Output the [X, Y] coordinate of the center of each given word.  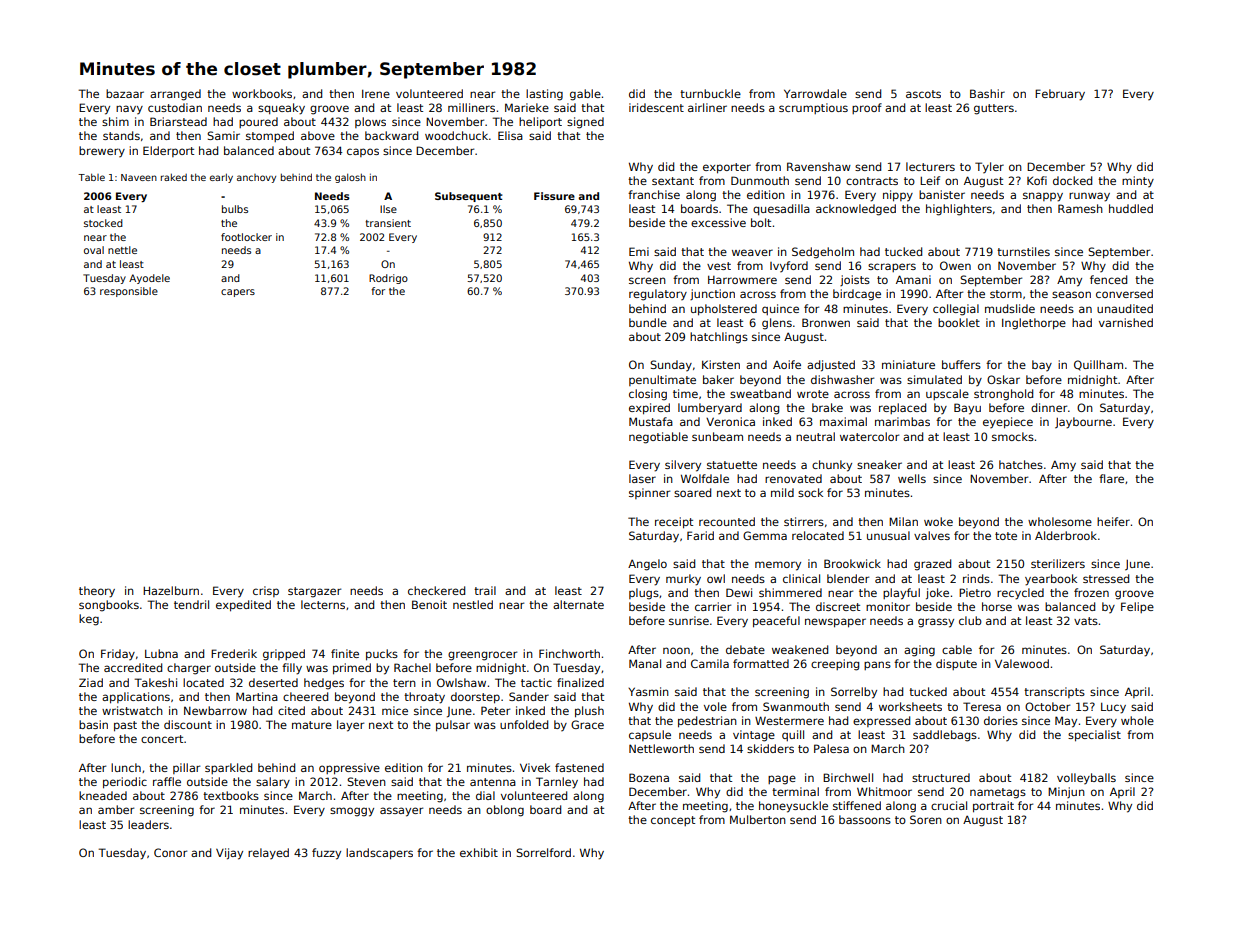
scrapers [892, 267]
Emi [639, 251]
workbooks [262, 93]
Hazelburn [171, 590]
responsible [129, 292]
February [1060, 95]
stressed [1106, 578]
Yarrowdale [815, 93]
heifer [1113, 521]
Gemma [765, 535]
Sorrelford [543, 852]
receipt [674, 523]
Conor [170, 852]
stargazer [314, 592]
